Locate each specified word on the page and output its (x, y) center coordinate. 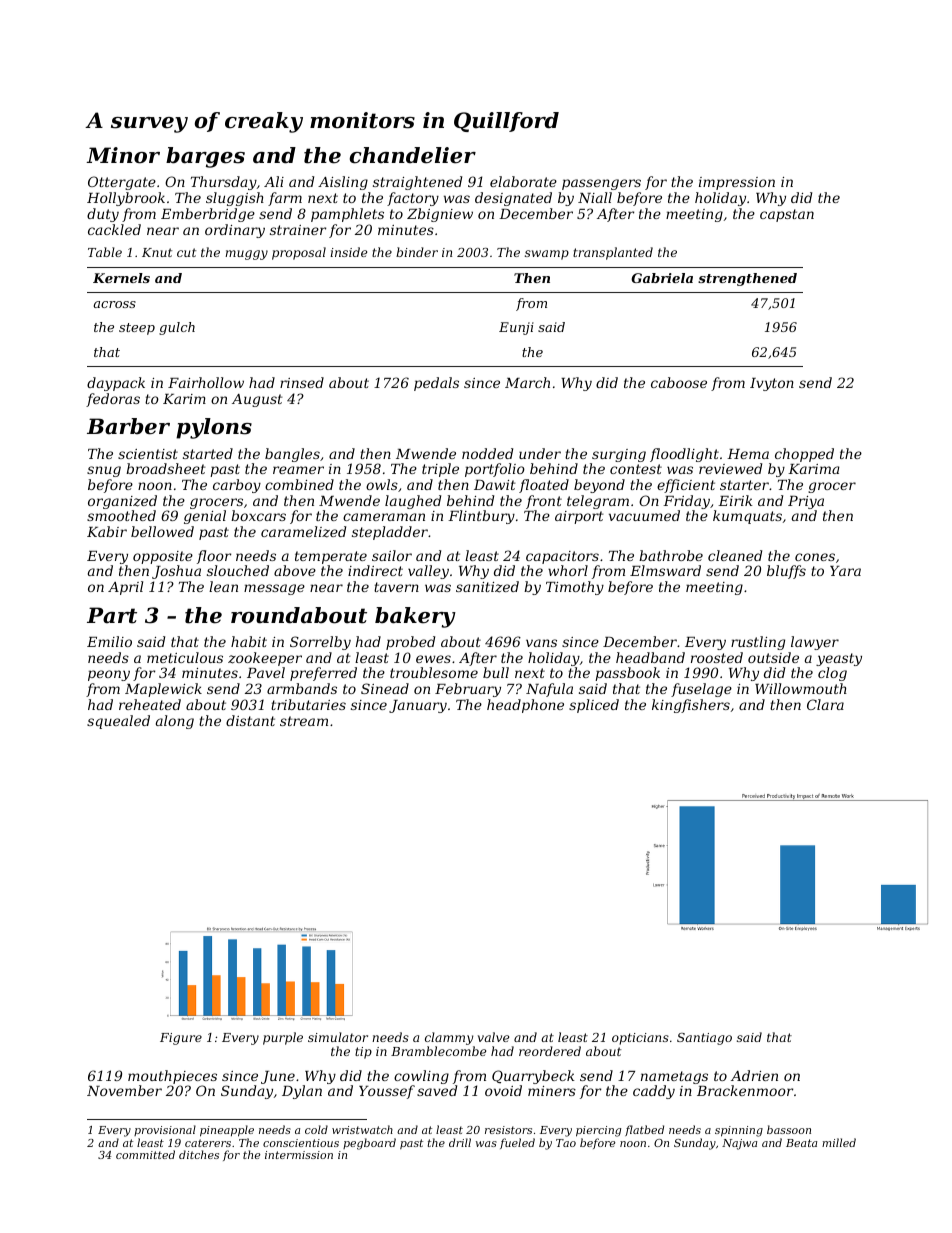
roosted (717, 657)
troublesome (434, 672)
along (175, 722)
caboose (679, 382)
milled (839, 1142)
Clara (825, 704)
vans (541, 643)
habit (249, 641)
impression (737, 183)
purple (283, 1038)
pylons (214, 428)
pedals (436, 384)
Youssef (387, 1092)
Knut (157, 252)
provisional (165, 1130)
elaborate (523, 181)
